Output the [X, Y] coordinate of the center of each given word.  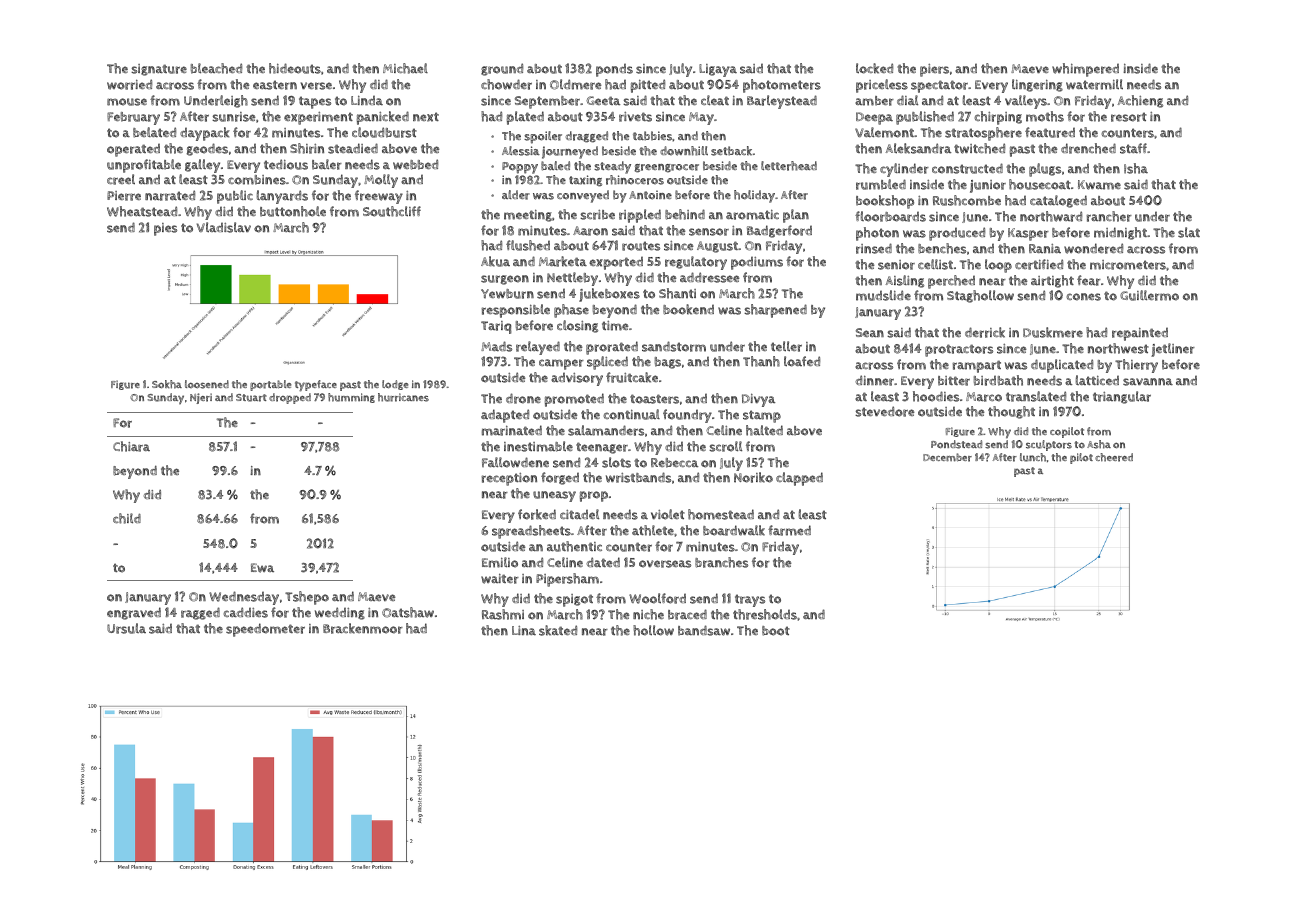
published [925, 118]
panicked [383, 118]
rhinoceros [635, 180]
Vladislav [224, 227]
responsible [515, 311]
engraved [134, 613]
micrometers [1128, 265]
